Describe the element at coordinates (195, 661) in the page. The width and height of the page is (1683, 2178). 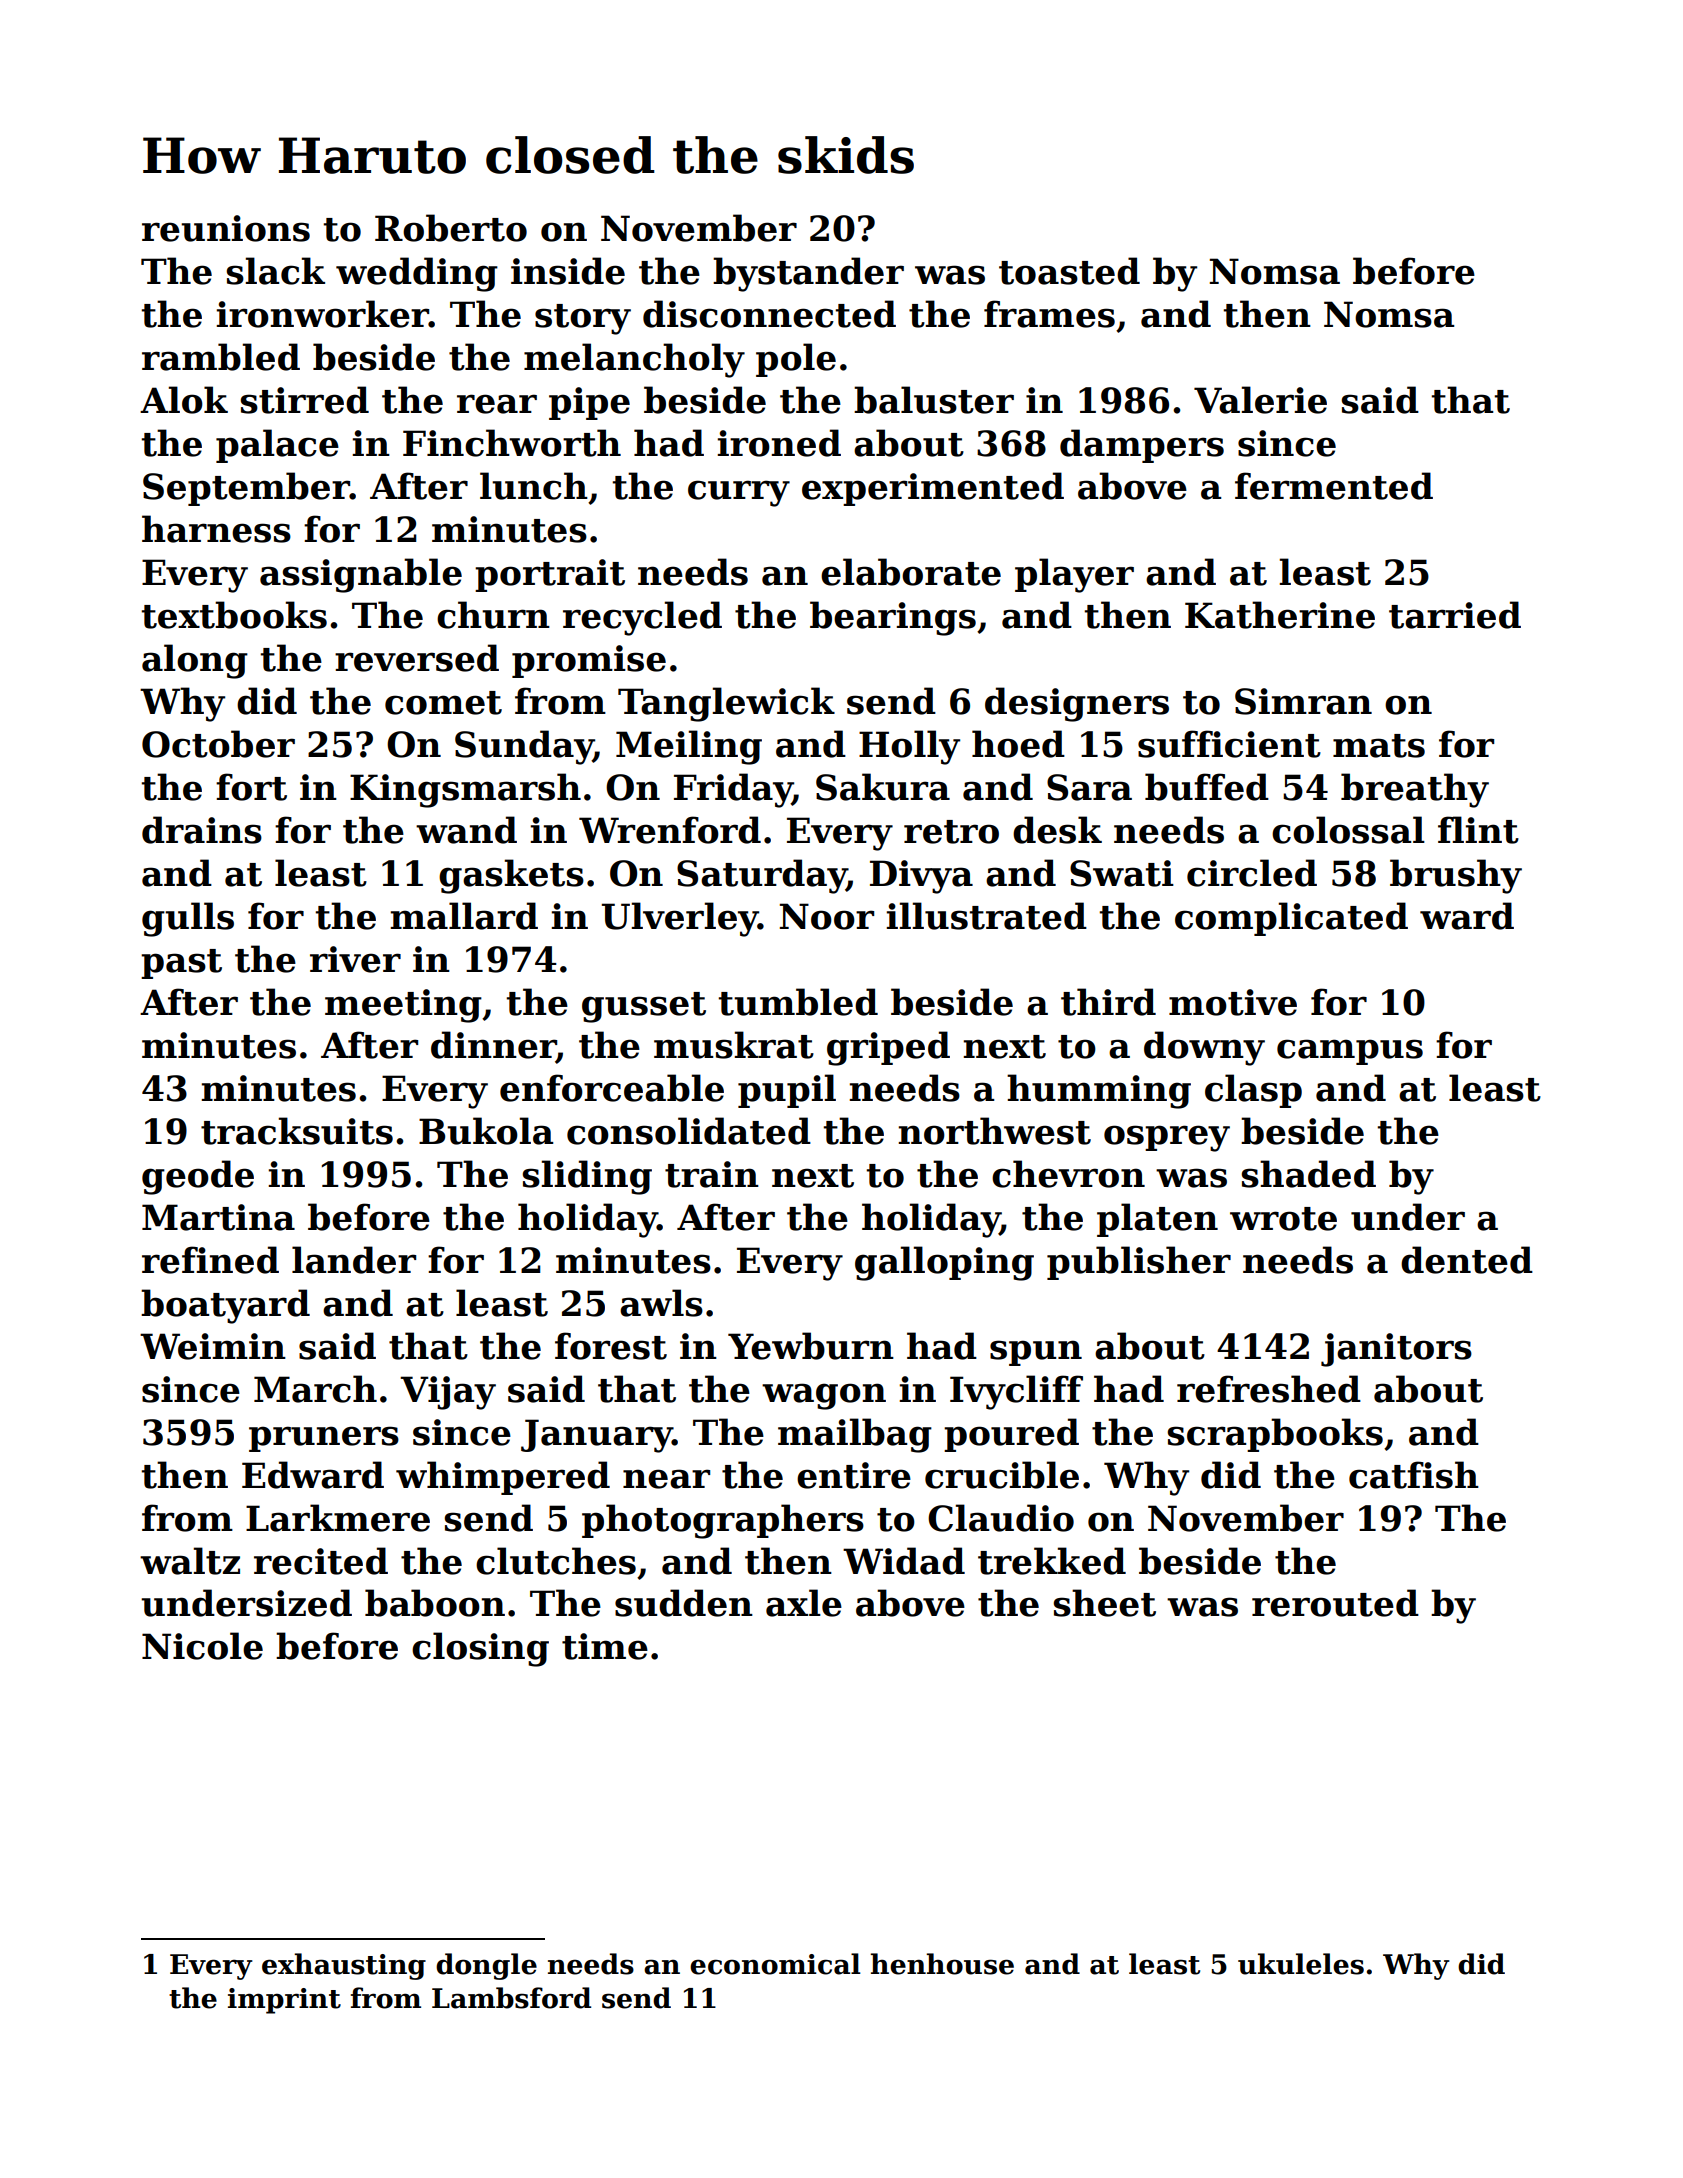
I see `along` at that location.
